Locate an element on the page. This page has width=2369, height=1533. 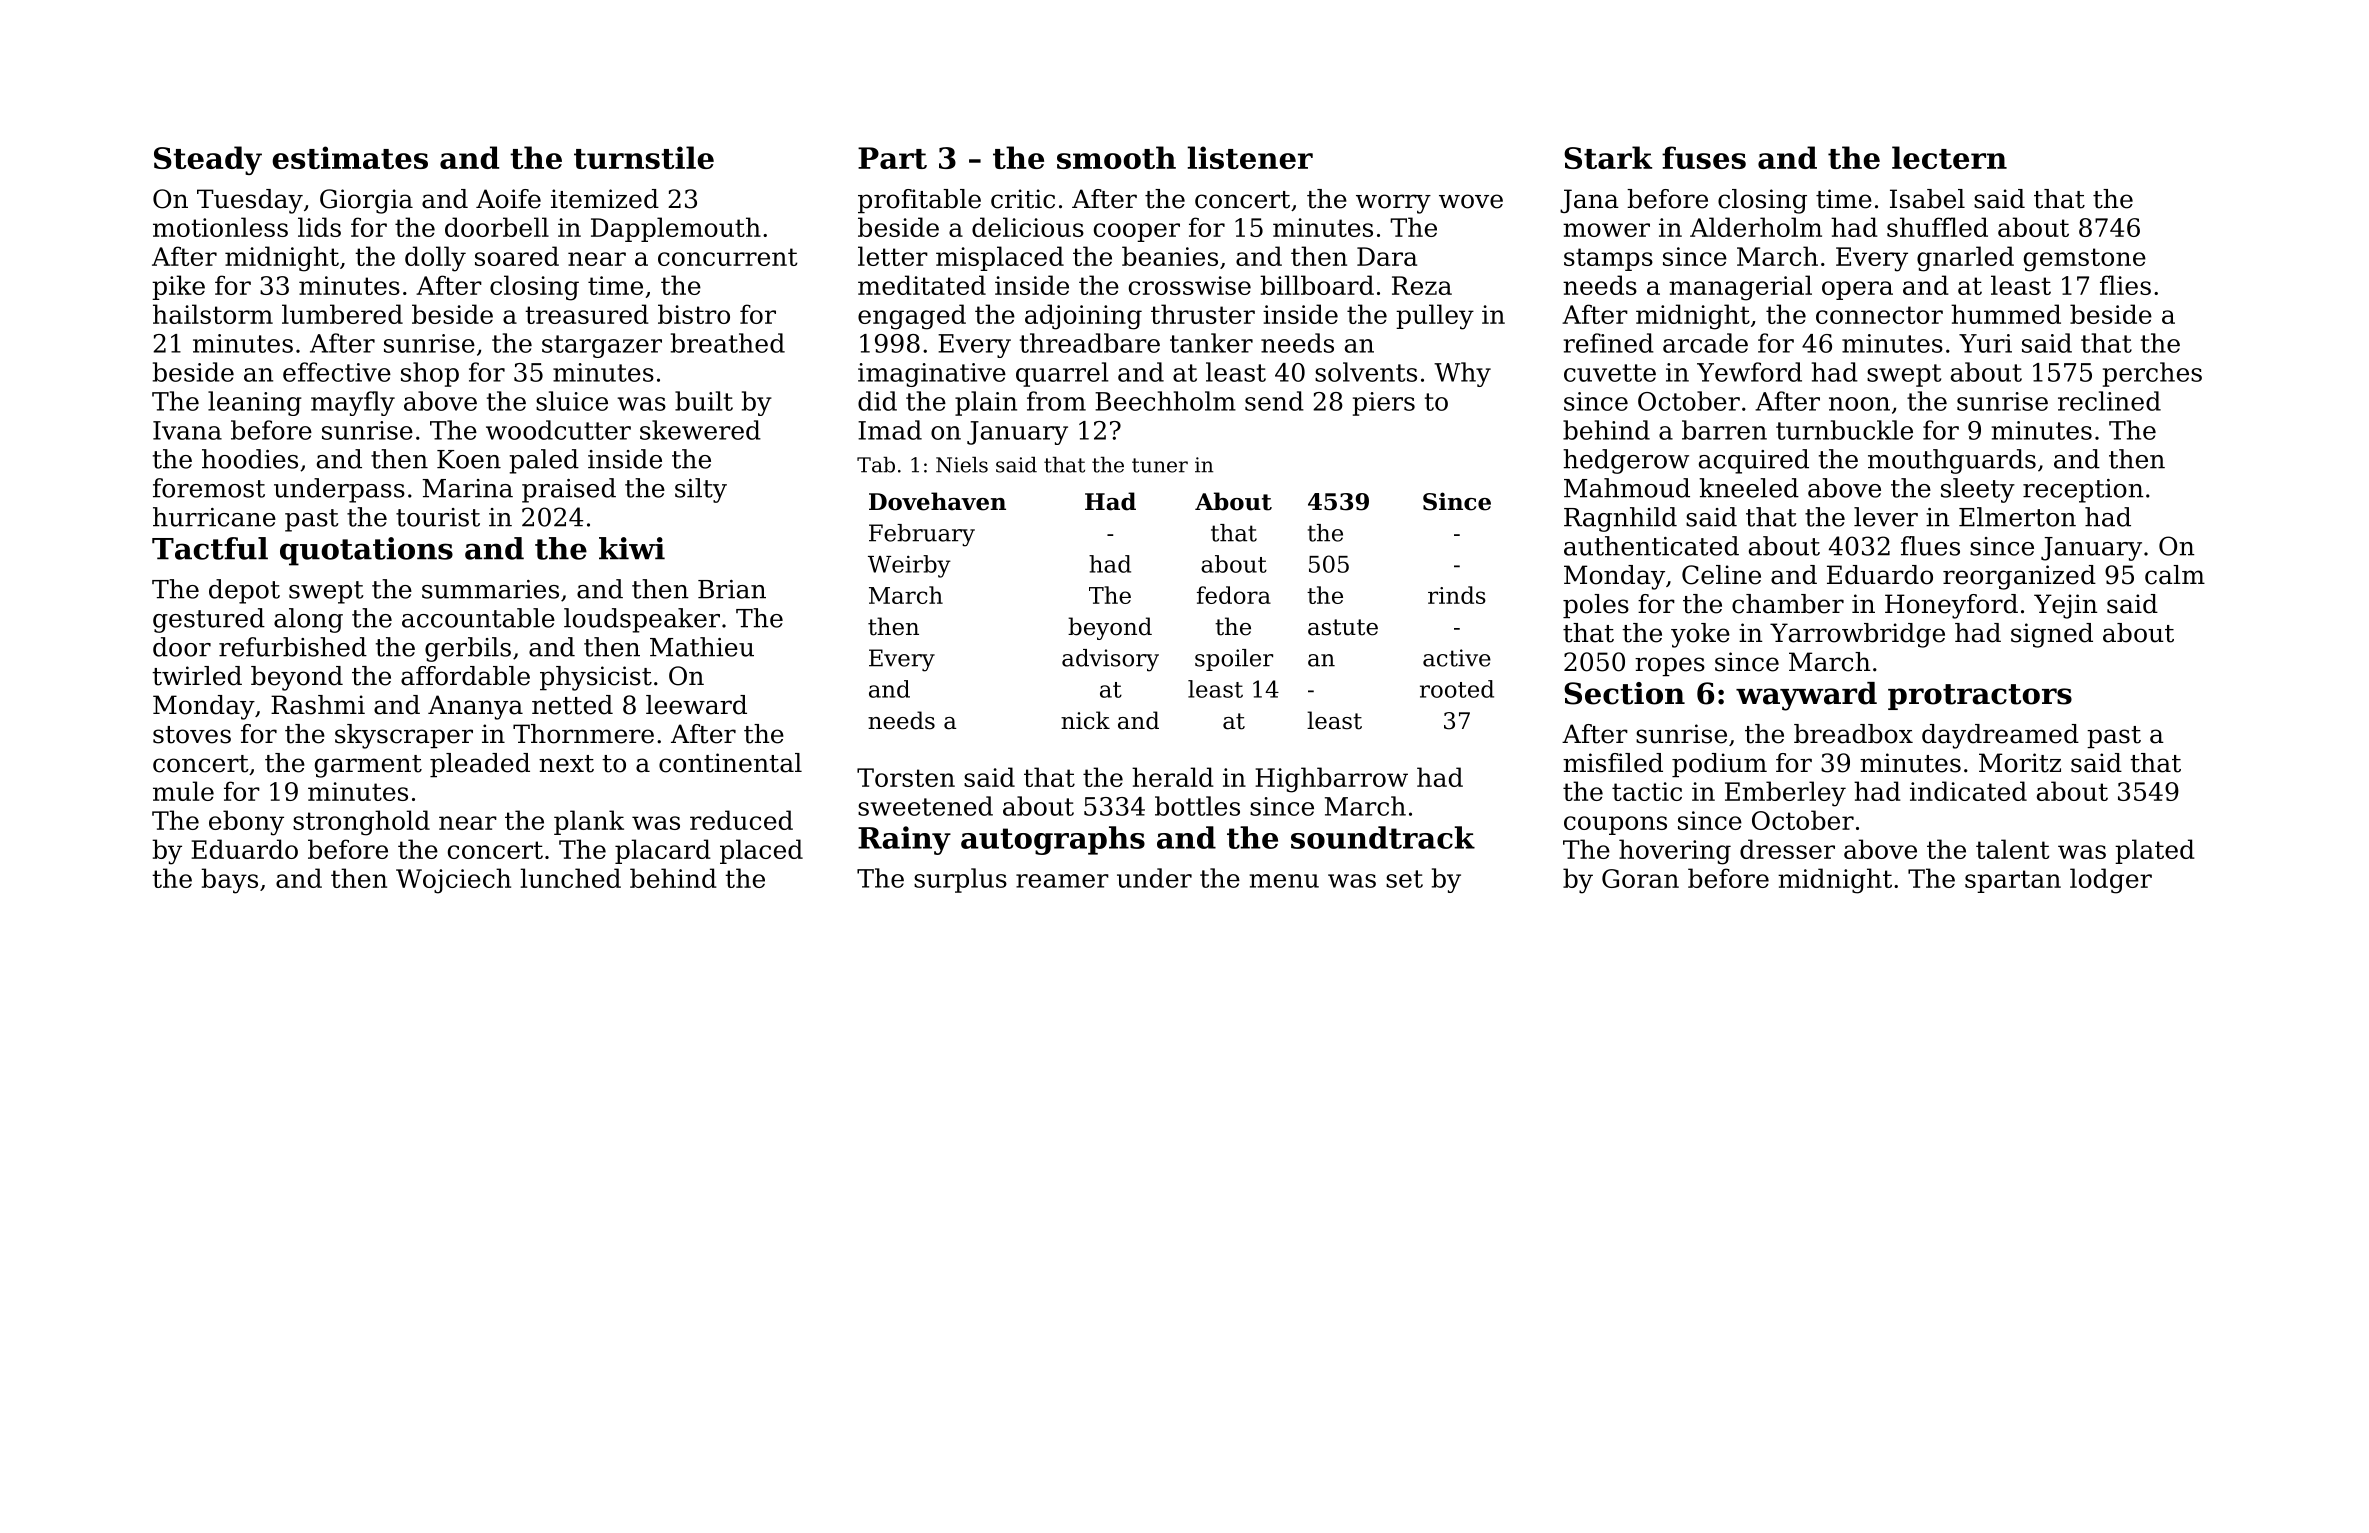
Yuri is located at coordinates (1985, 343).
